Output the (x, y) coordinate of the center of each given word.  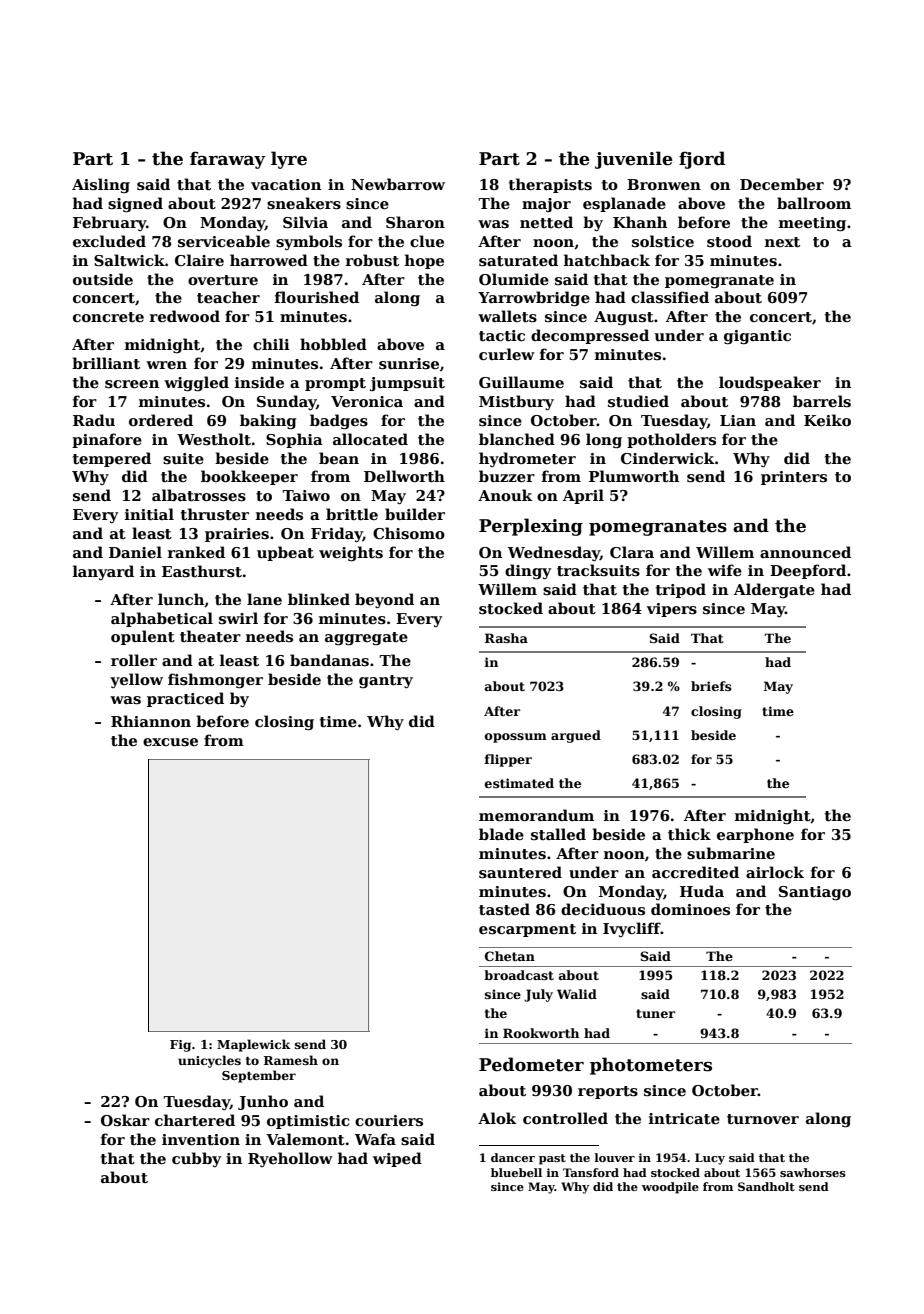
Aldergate (774, 591)
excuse (170, 742)
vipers (672, 610)
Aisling (101, 186)
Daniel (135, 552)
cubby (196, 1159)
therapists (550, 185)
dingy (528, 572)
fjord (702, 160)
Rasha (506, 638)
